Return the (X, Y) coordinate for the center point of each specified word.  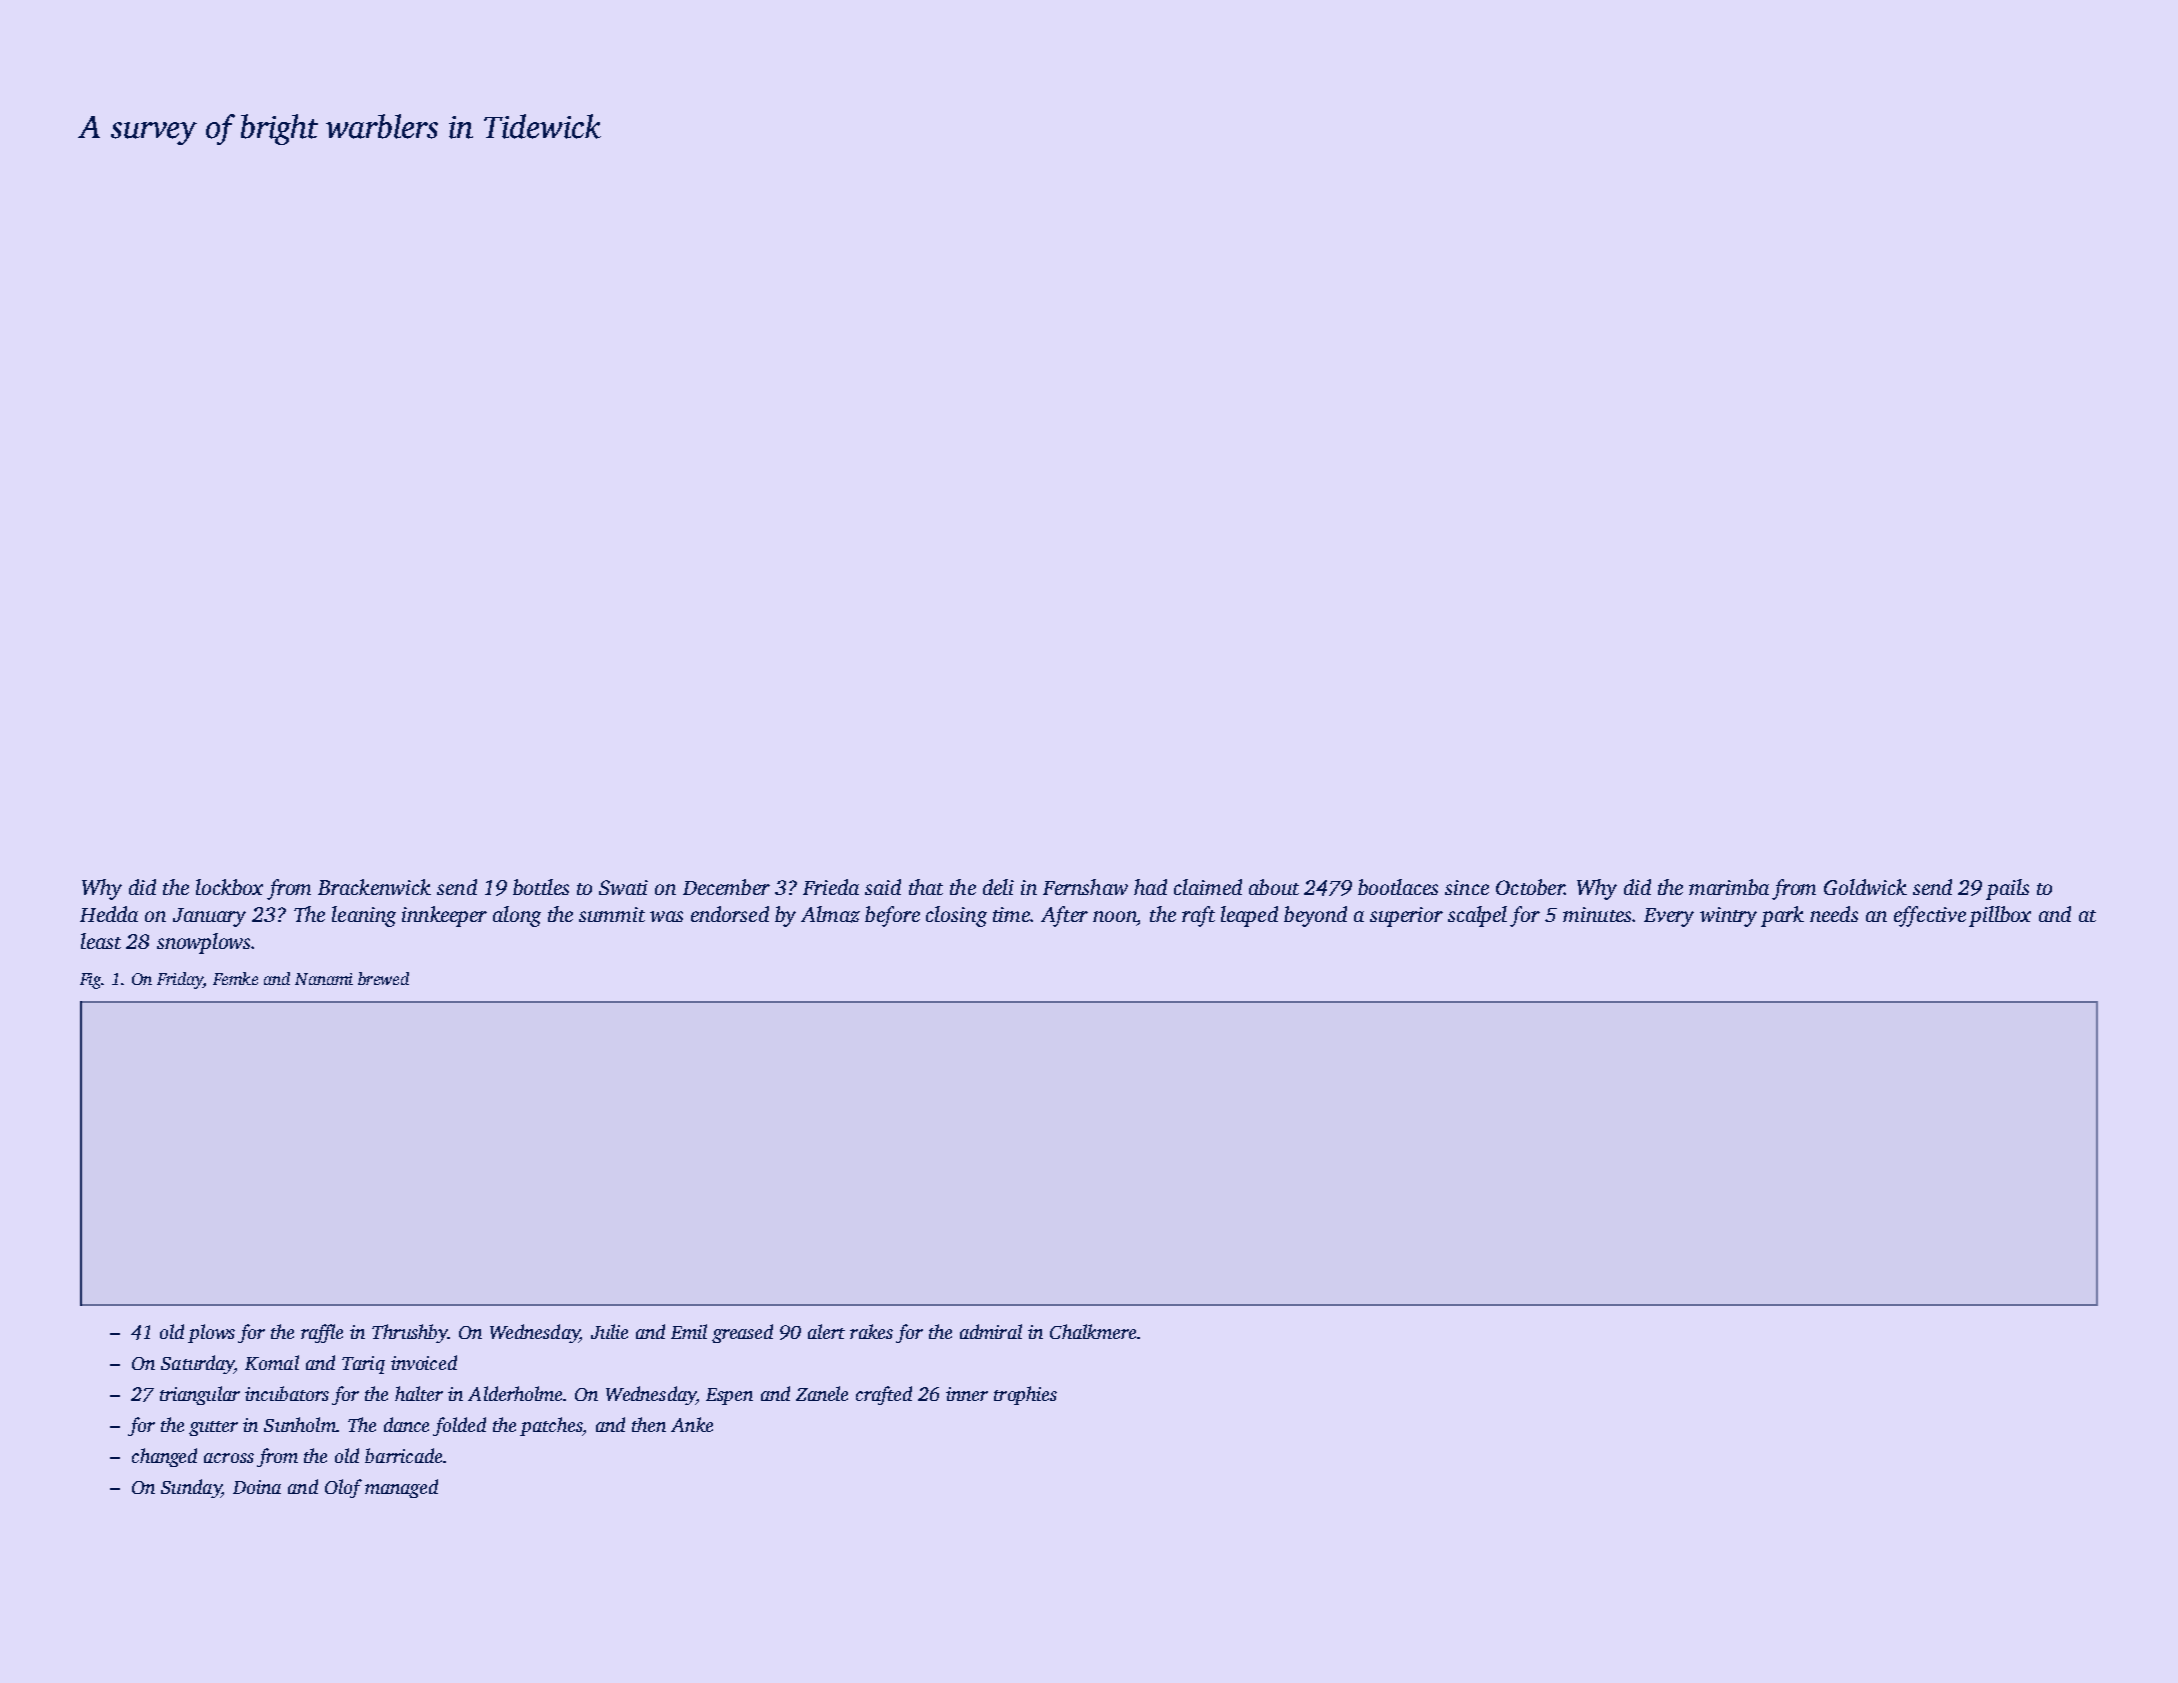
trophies (1025, 1395)
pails (2007, 889)
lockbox (229, 887)
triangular (200, 1395)
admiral (991, 1331)
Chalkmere (1093, 1331)
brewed (383, 978)
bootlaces (1398, 887)
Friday (180, 980)
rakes (871, 1331)
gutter (213, 1428)
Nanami (324, 979)
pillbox (2000, 916)
